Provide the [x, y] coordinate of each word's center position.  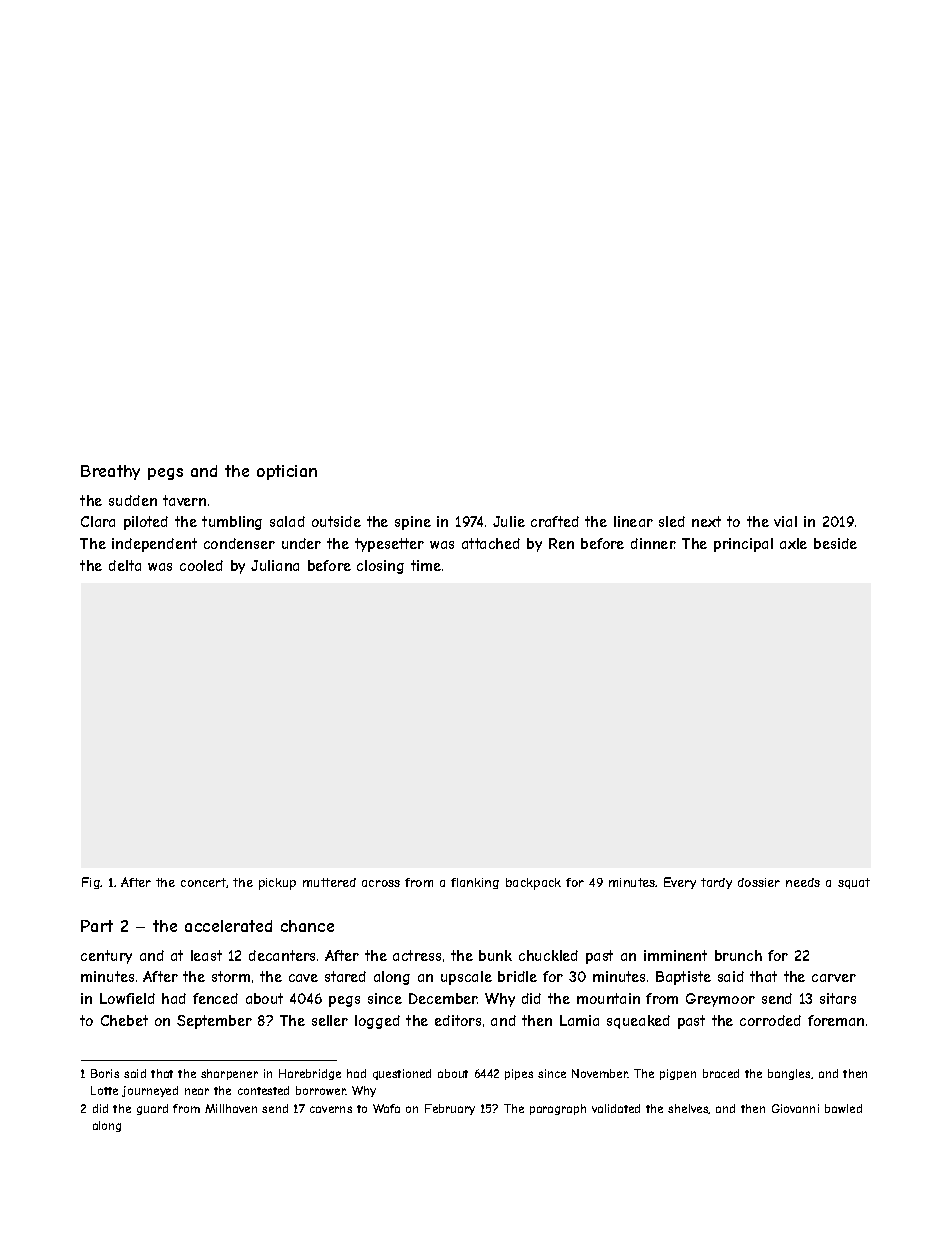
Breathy [110, 472]
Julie [509, 521]
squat [854, 883]
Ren [561, 543]
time [426, 565]
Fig [91, 883]
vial [785, 521]
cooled [201, 565]
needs [803, 882]
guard [152, 1109]
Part [97, 926]
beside [835, 543]
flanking [475, 883]
